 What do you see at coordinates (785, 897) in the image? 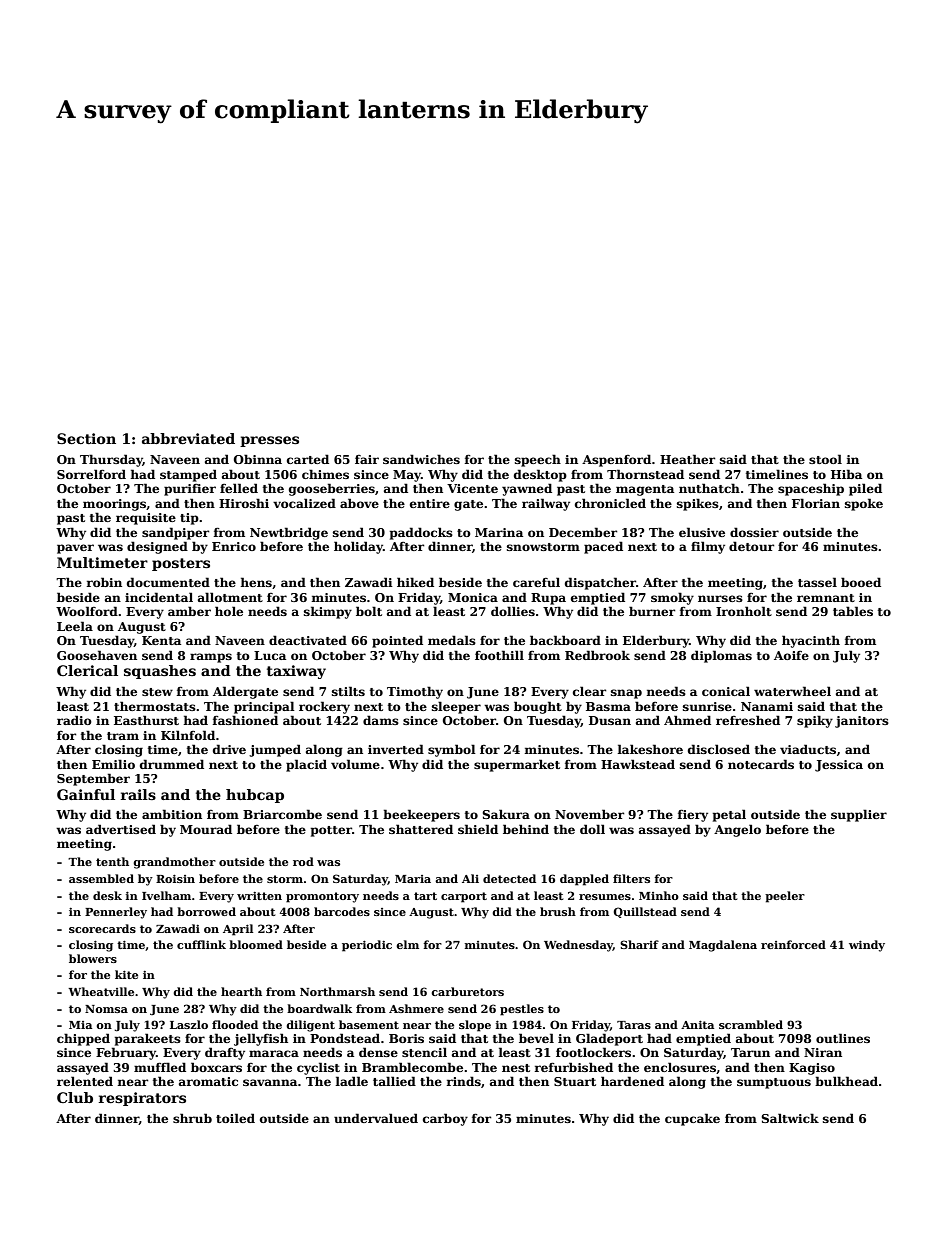
I see `peeler` at bounding box center [785, 897].
